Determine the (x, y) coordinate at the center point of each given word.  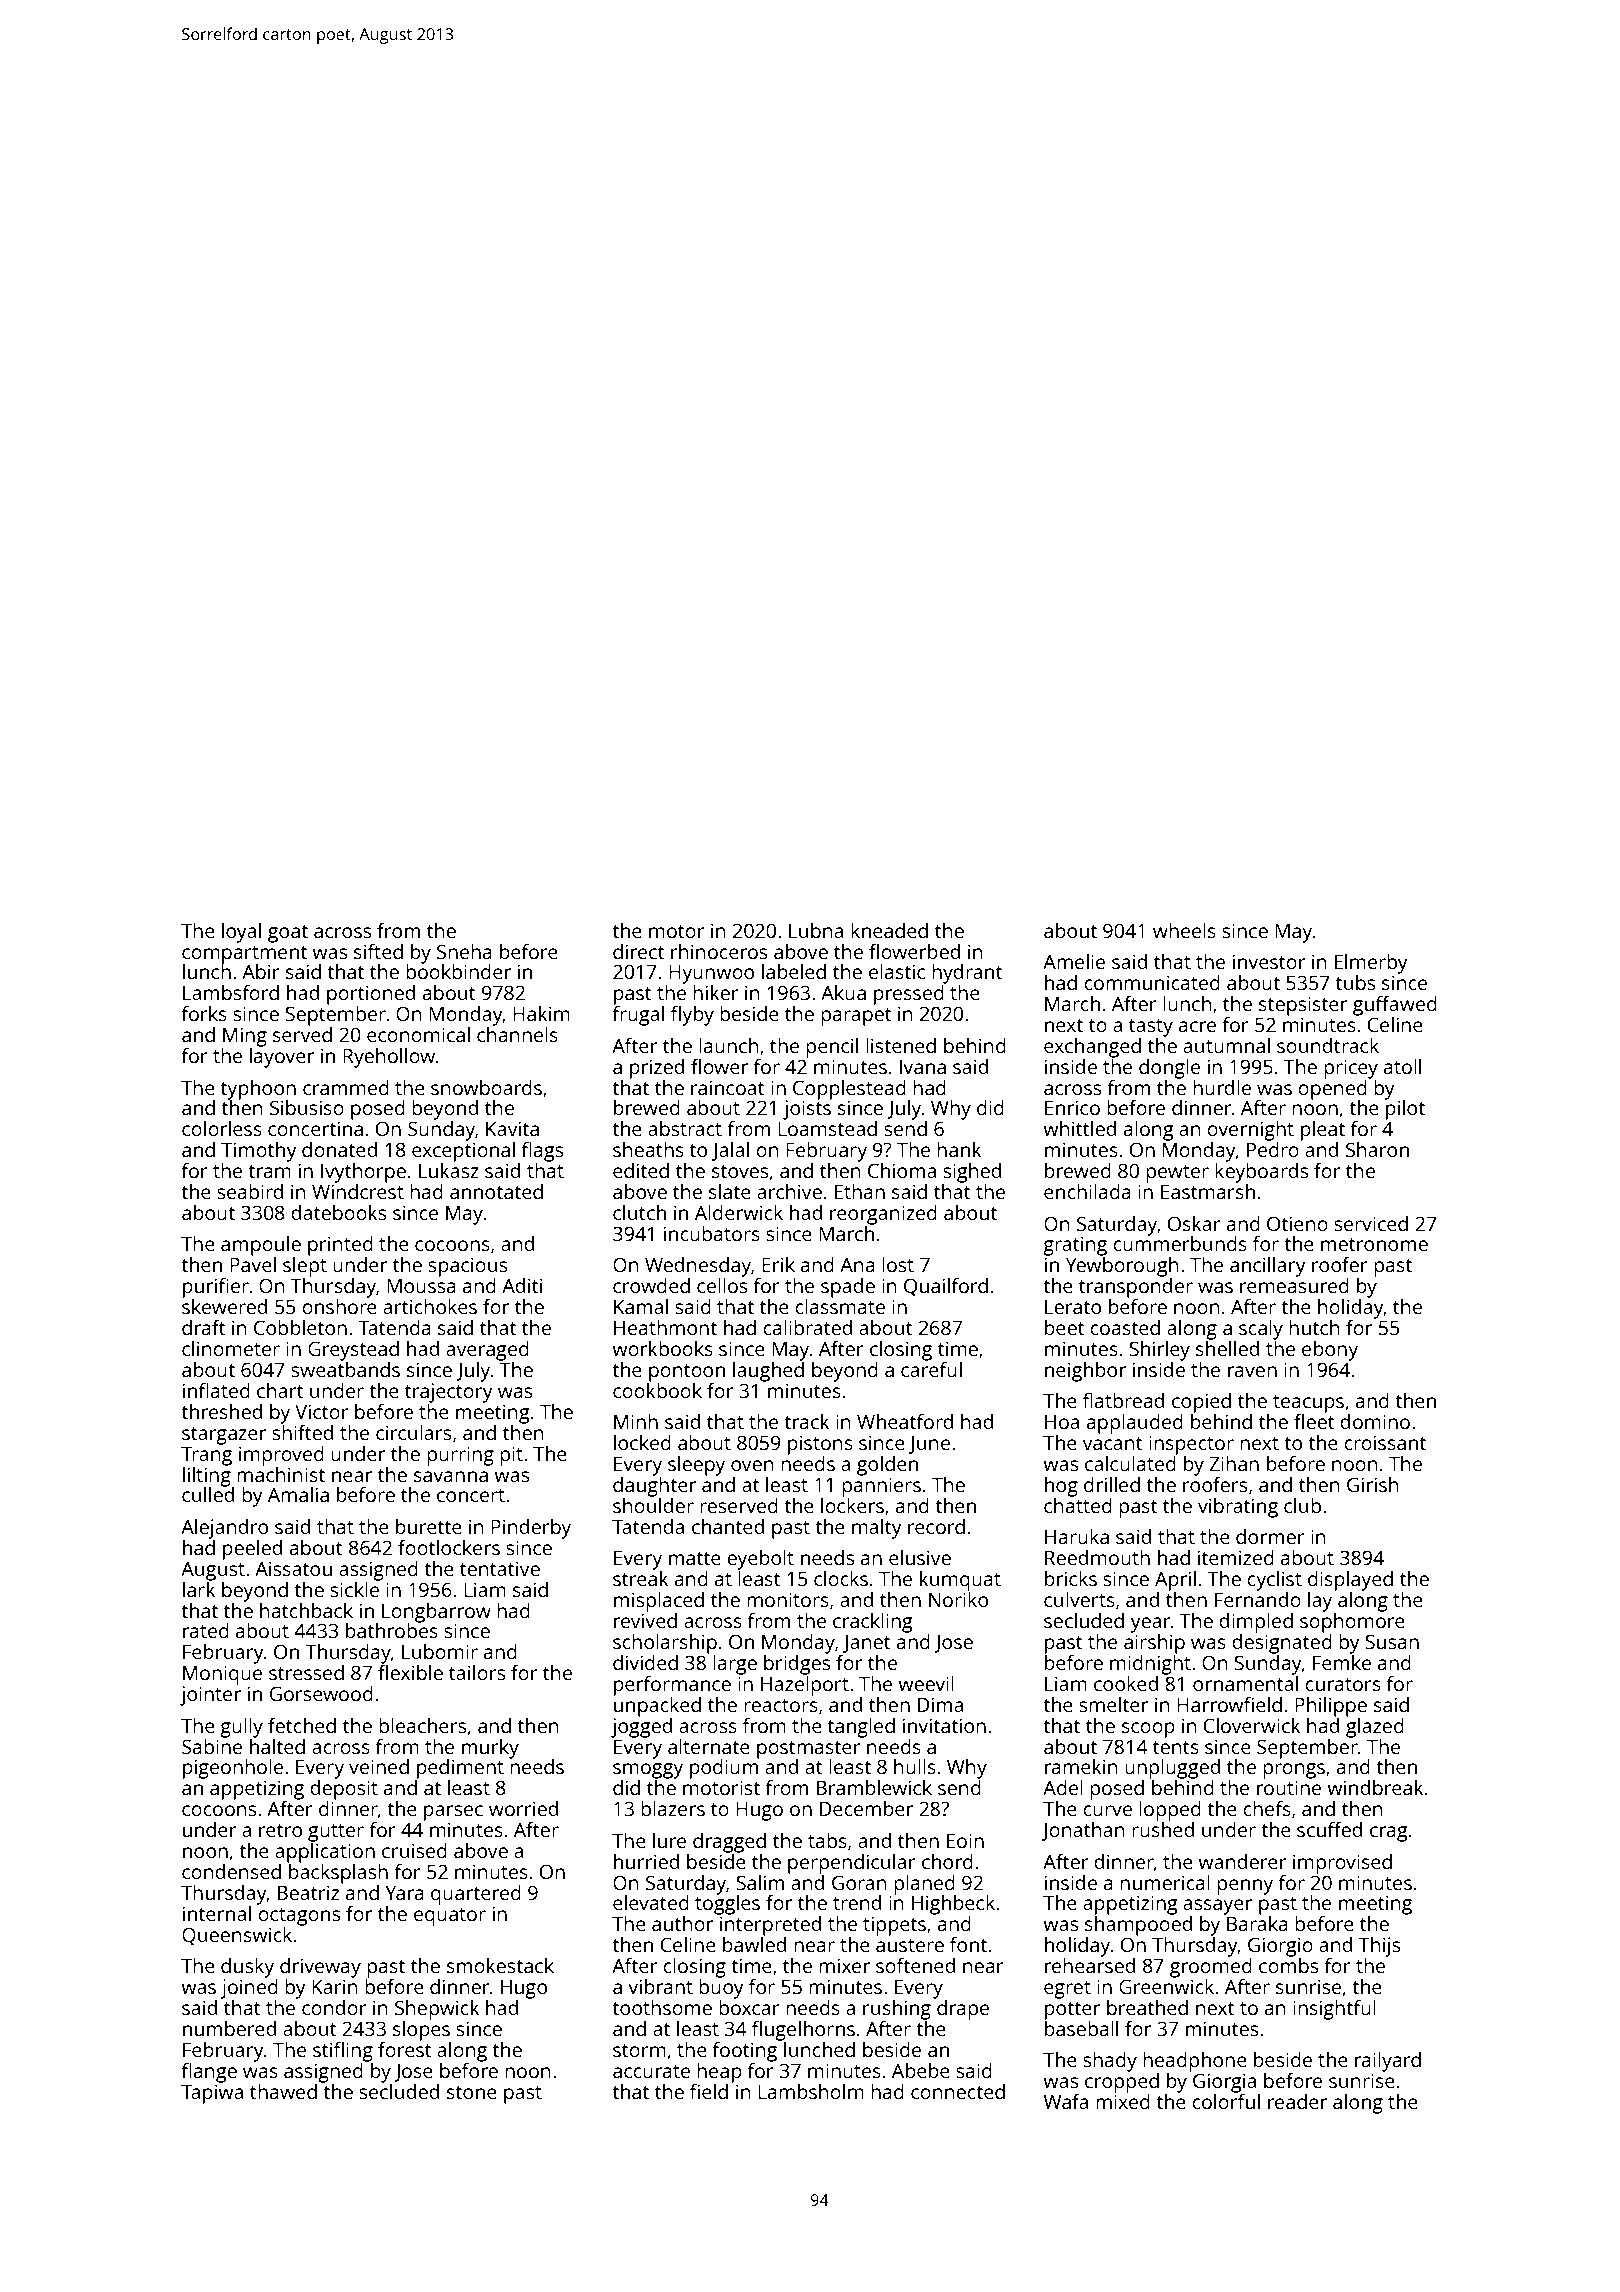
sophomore (1352, 1623)
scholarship (665, 1644)
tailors (477, 1672)
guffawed (1395, 1006)
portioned (371, 995)
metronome (1374, 1244)
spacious (467, 1267)
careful (931, 1369)
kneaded (889, 930)
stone (472, 2092)
